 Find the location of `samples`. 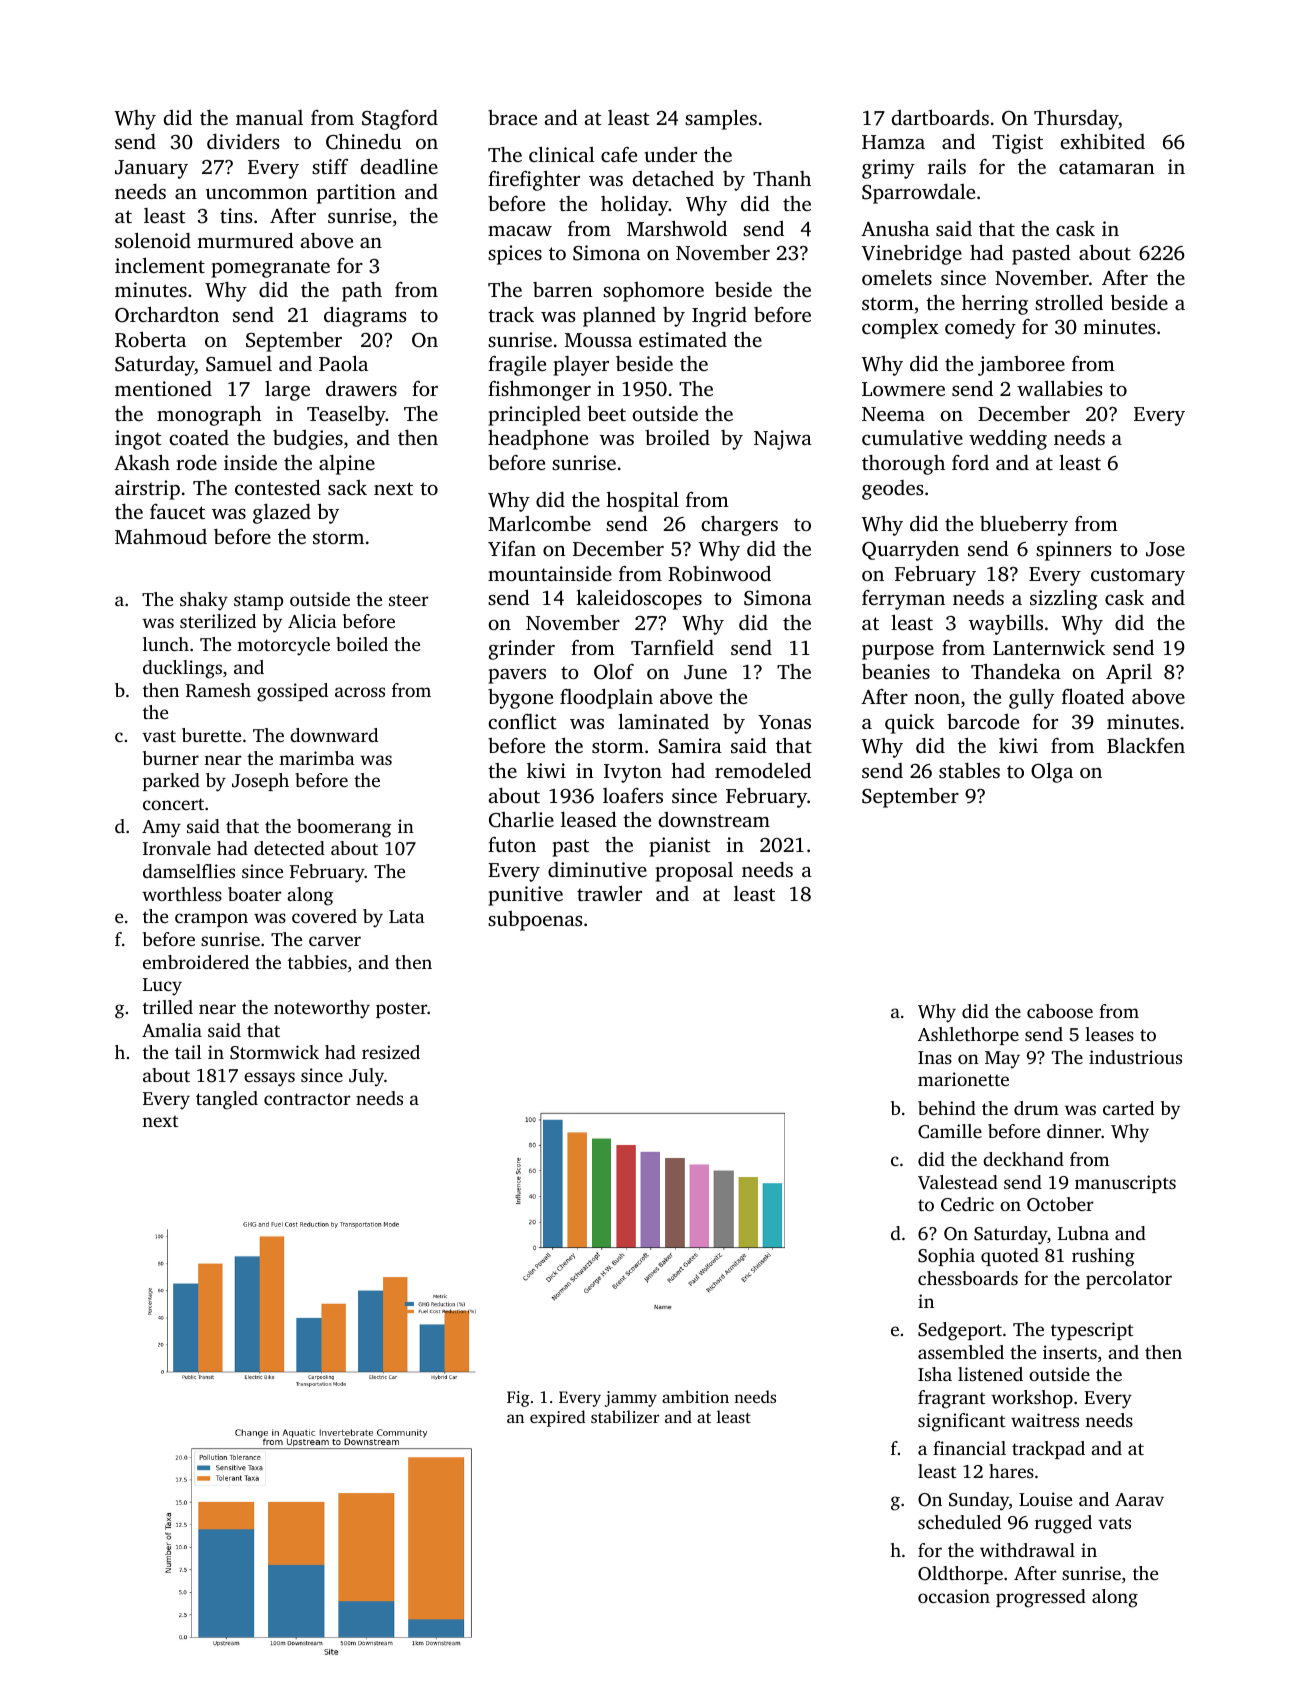

samples is located at coordinates (721, 119).
